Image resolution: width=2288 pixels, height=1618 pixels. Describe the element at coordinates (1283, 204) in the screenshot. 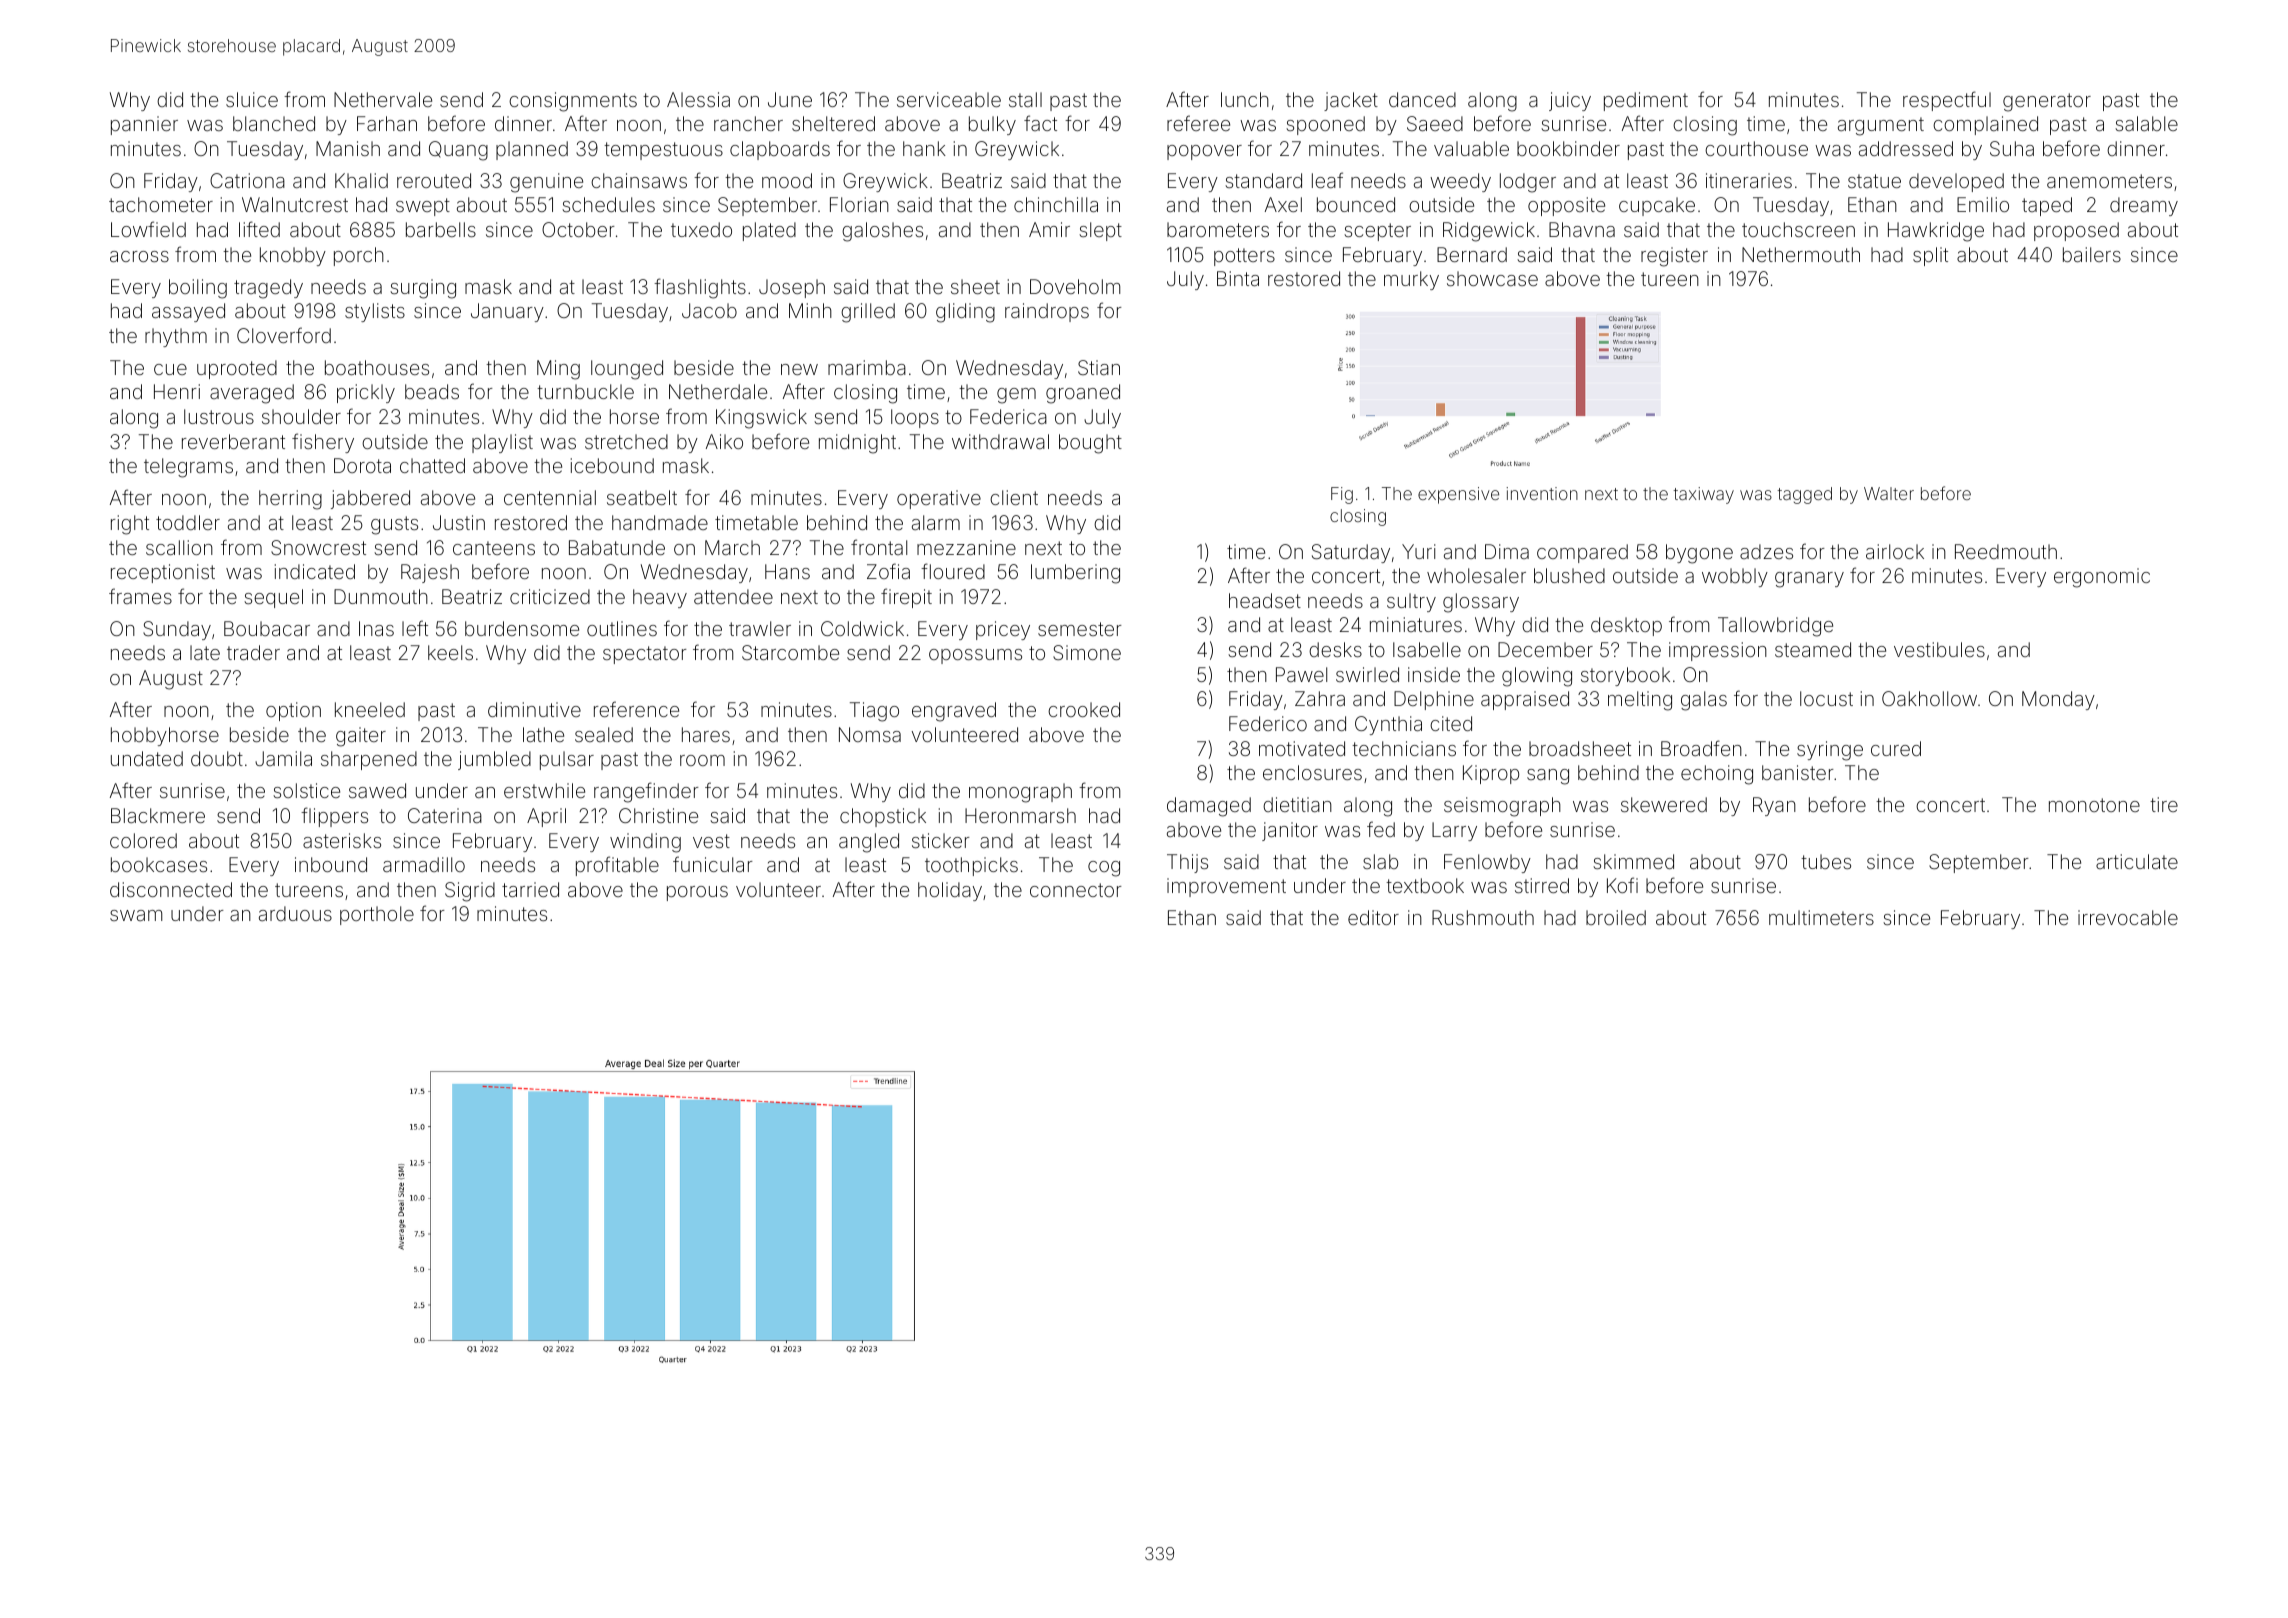

I see `Axel` at that location.
